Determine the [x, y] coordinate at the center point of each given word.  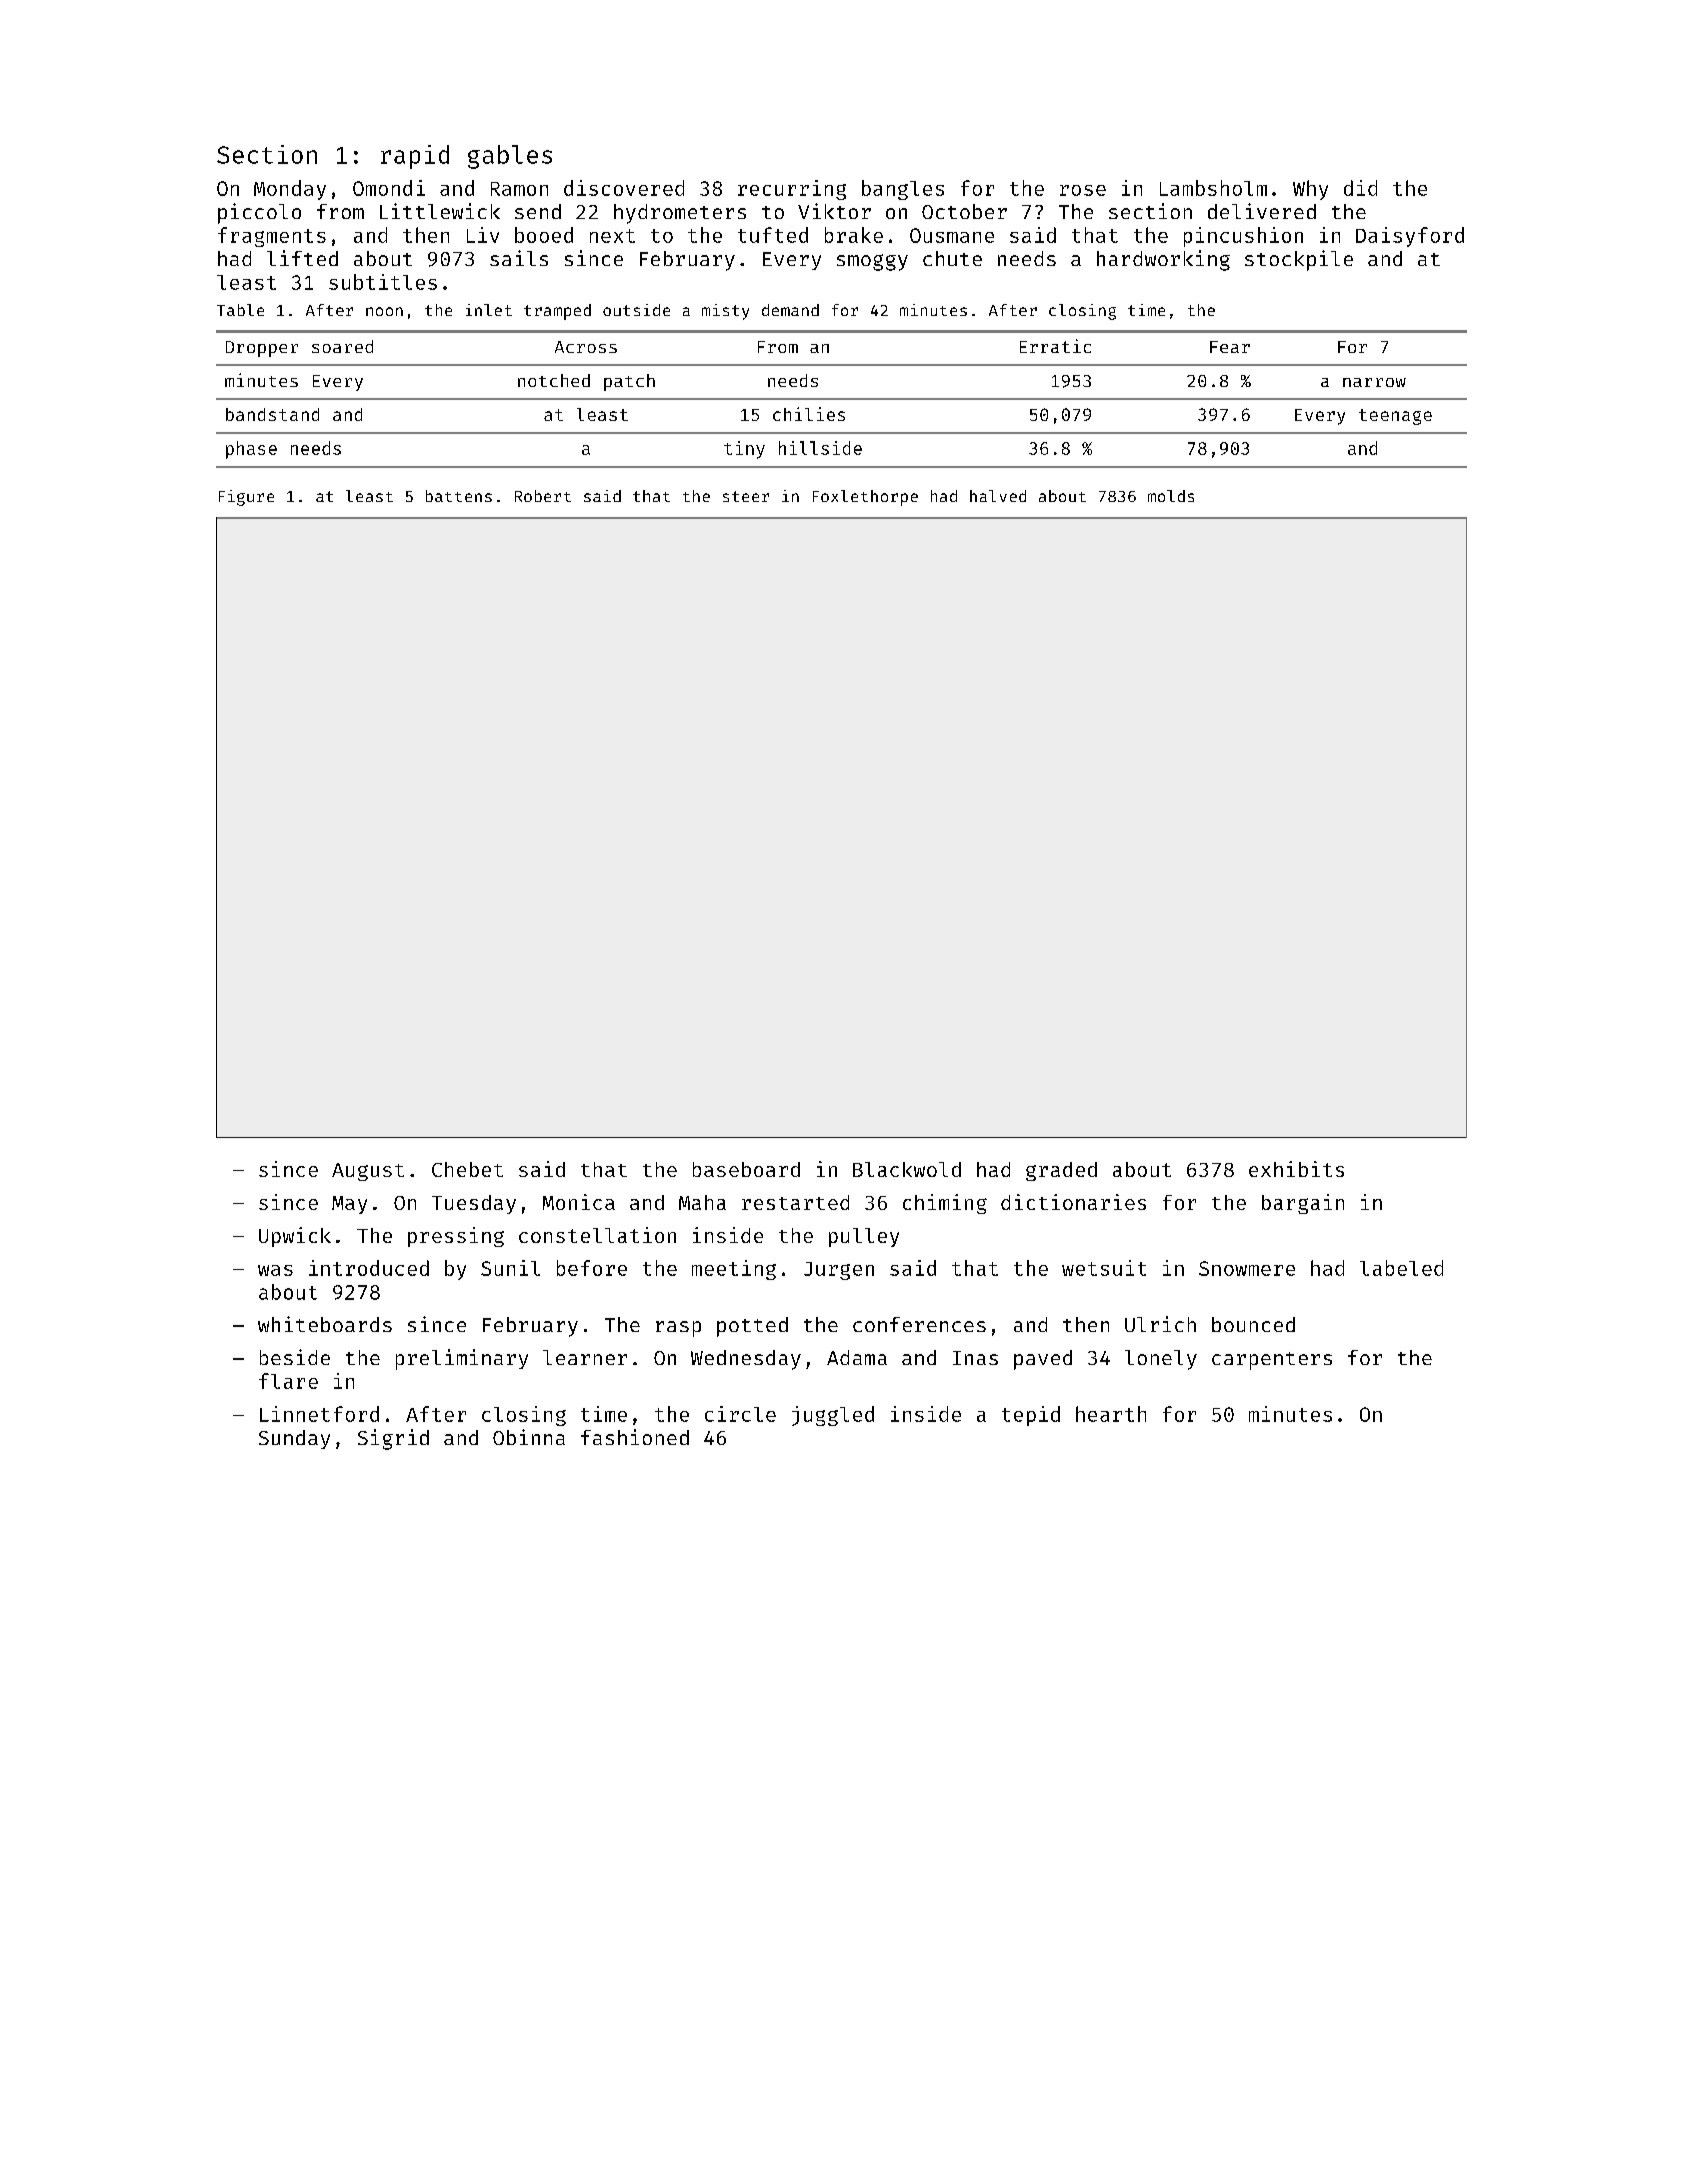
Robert [543, 496]
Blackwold [907, 1169]
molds [1171, 496]
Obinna [529, 1437]
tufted [773, 235]
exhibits [1296, 1169]
